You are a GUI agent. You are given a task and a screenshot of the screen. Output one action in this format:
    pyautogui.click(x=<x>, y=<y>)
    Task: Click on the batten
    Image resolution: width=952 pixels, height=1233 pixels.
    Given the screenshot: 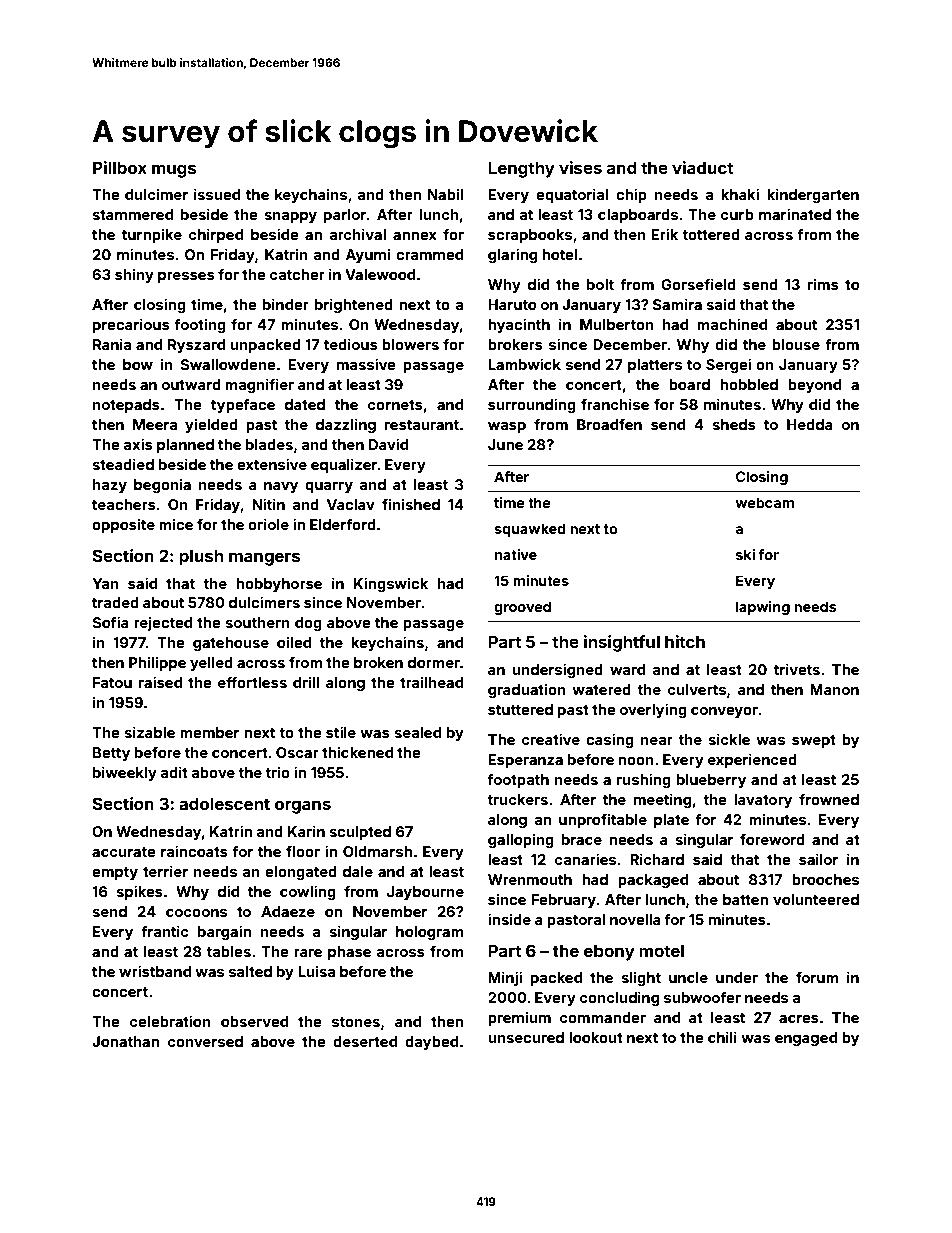 What is the action you would take?
    pyautogui.click(x=745, y=899)
